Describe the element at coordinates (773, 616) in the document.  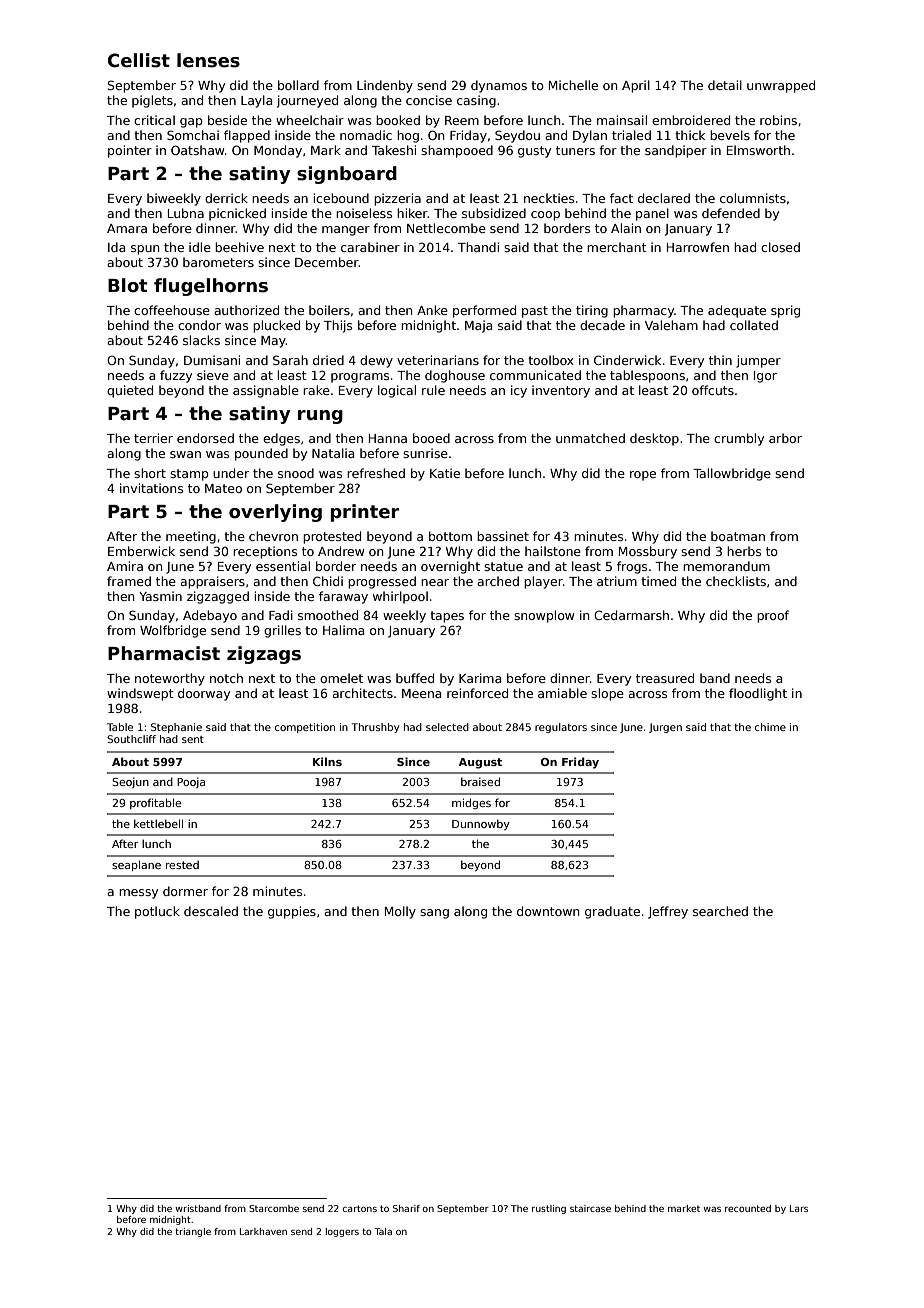
I see `proof` at that location.
